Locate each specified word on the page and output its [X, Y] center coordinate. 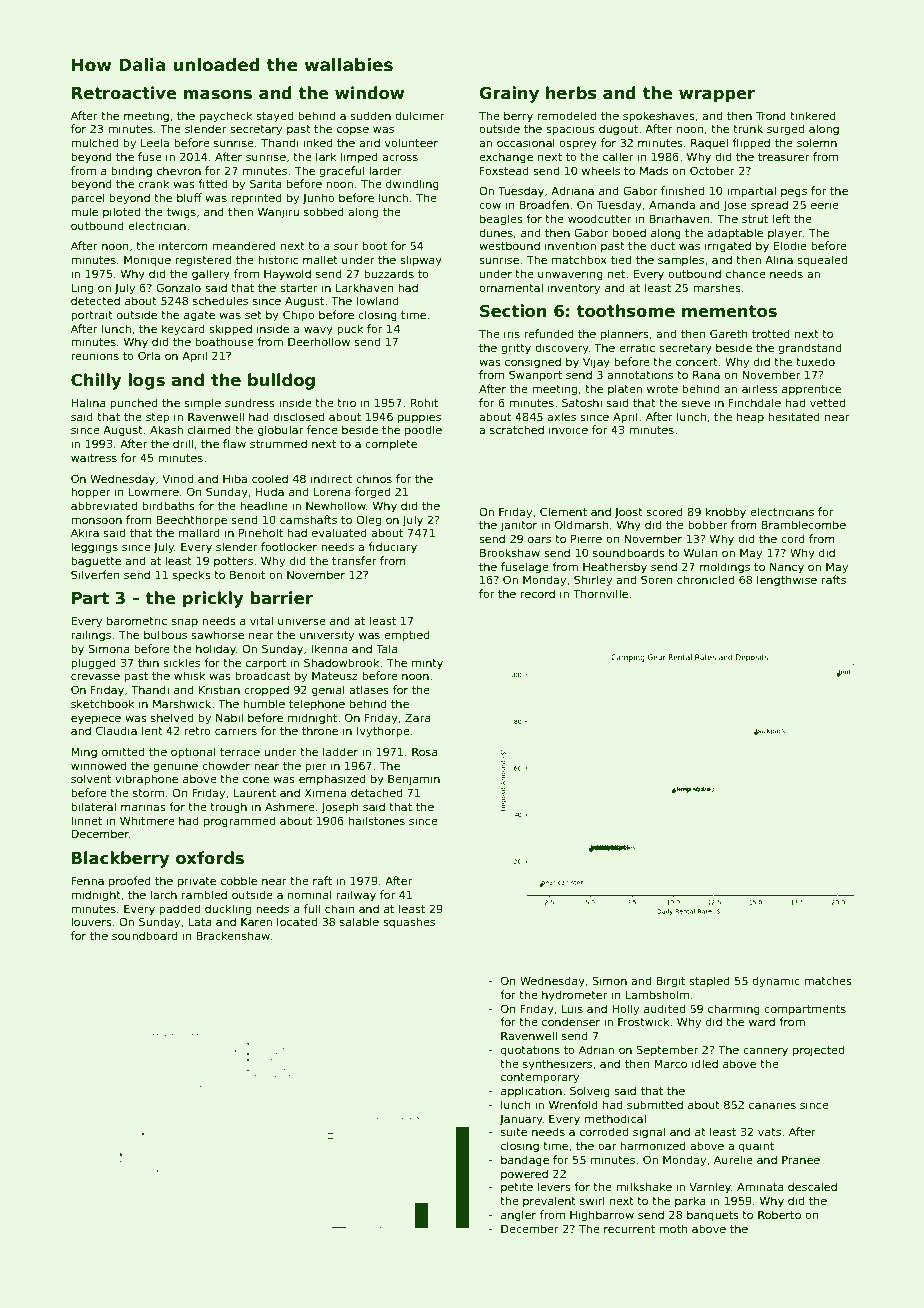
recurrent [629, 1229]
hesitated [794, 416]
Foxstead [504, 170]
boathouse [224, 341]
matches [828, 980]
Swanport [535, 375]
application [531, 1091]
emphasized [332, 779]
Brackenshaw [233, 935]
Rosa [425, 751]
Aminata [760, 1186]
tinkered [813, 115]
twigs [181, 213]
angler [518, 1216]
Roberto [779, 1214]
